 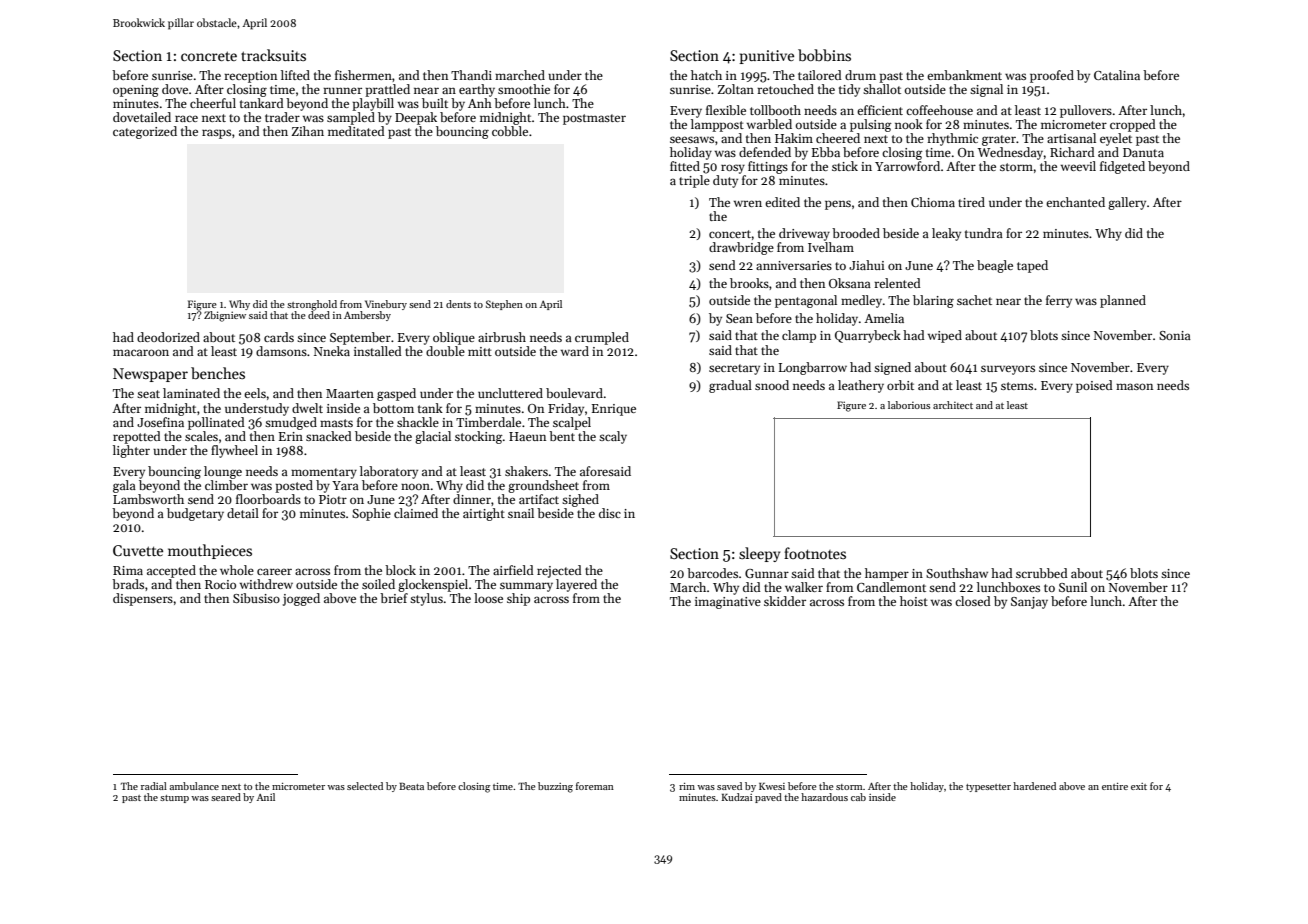 What do you see at coordinates (518, 599) in the screenshot?
I see `ship` at bounding box center [518, 599].
